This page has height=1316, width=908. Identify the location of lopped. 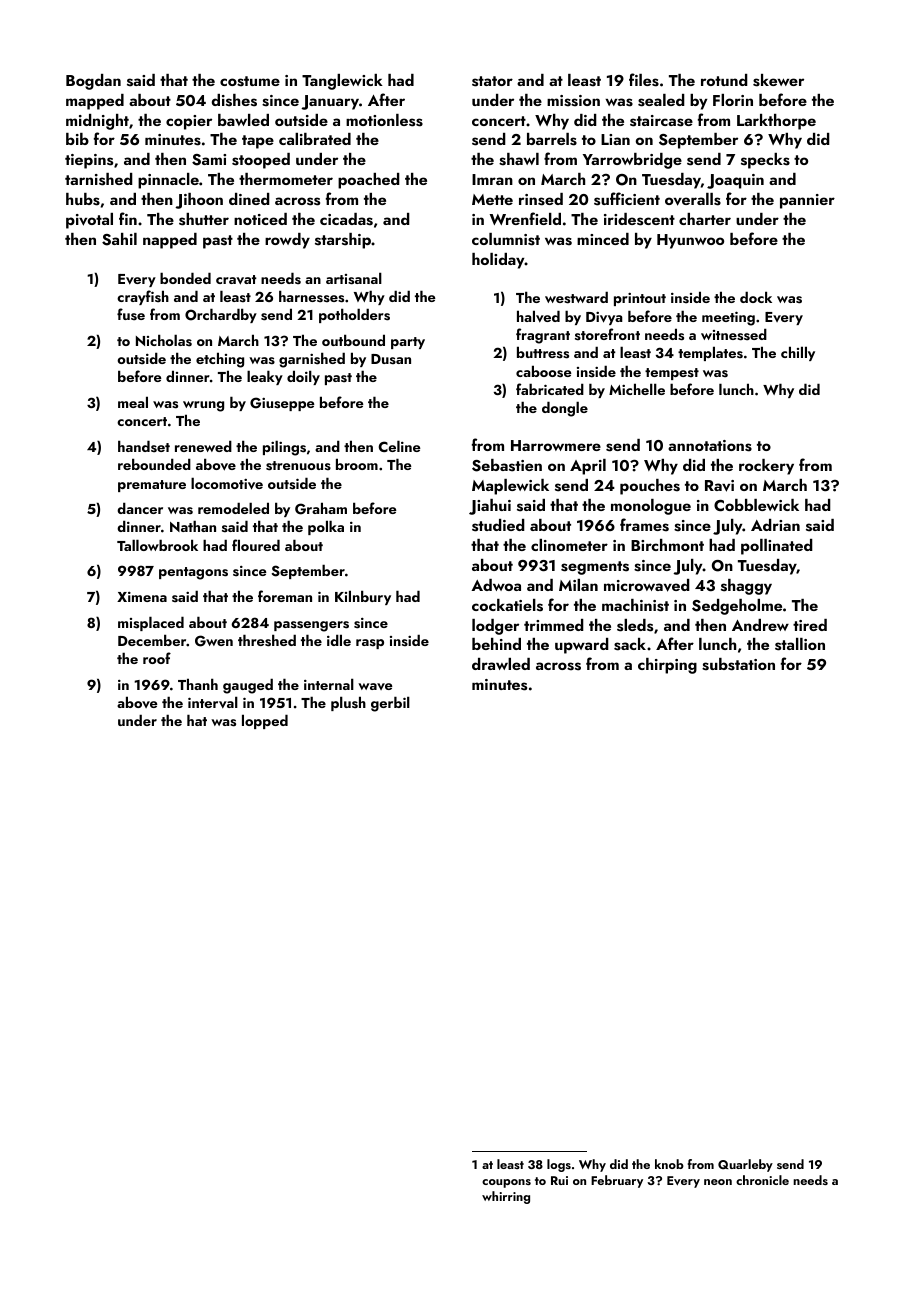
(265, 721).
